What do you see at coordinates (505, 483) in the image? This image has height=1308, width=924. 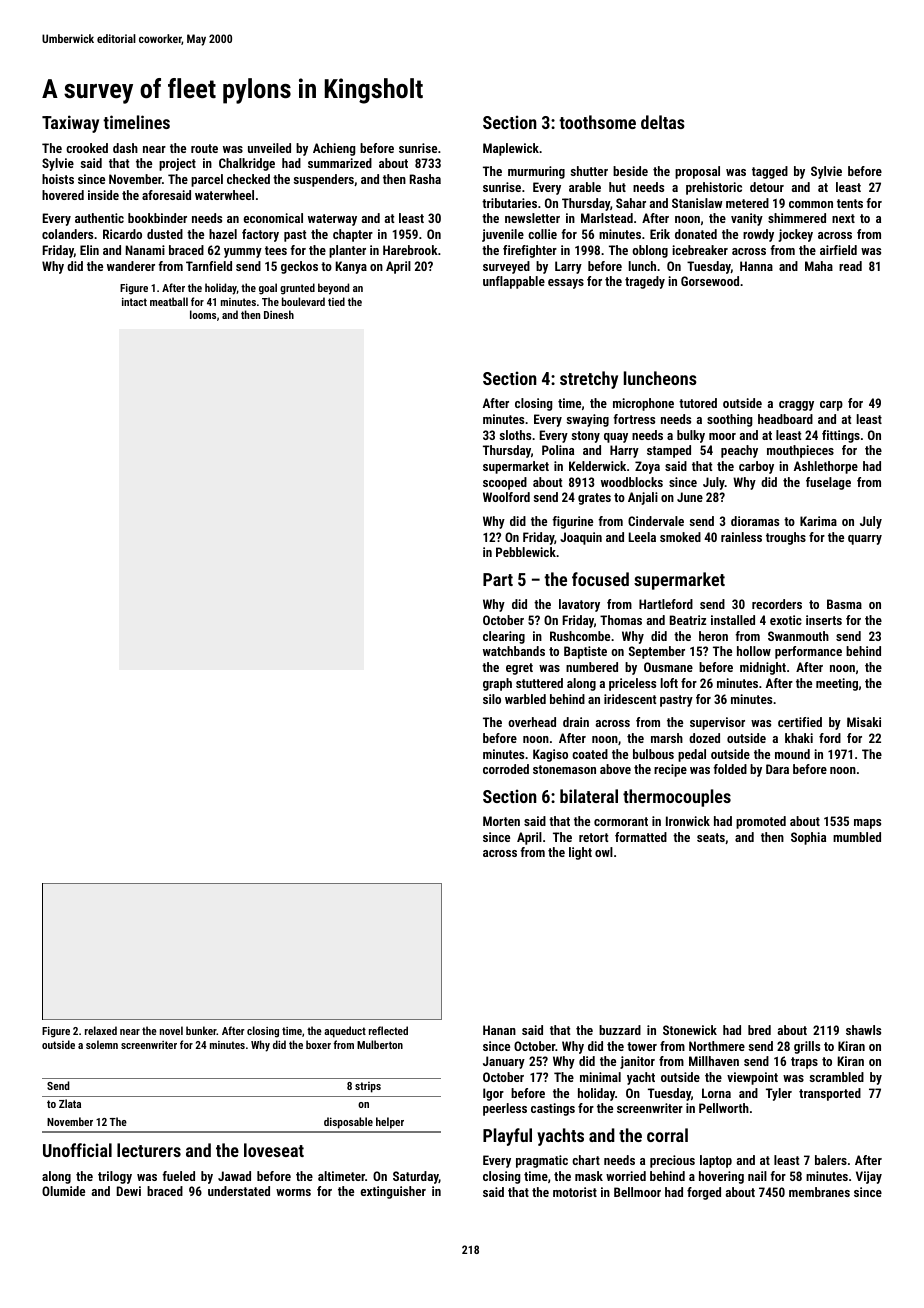 I see `scooped` at bounding box center [505, 483].
